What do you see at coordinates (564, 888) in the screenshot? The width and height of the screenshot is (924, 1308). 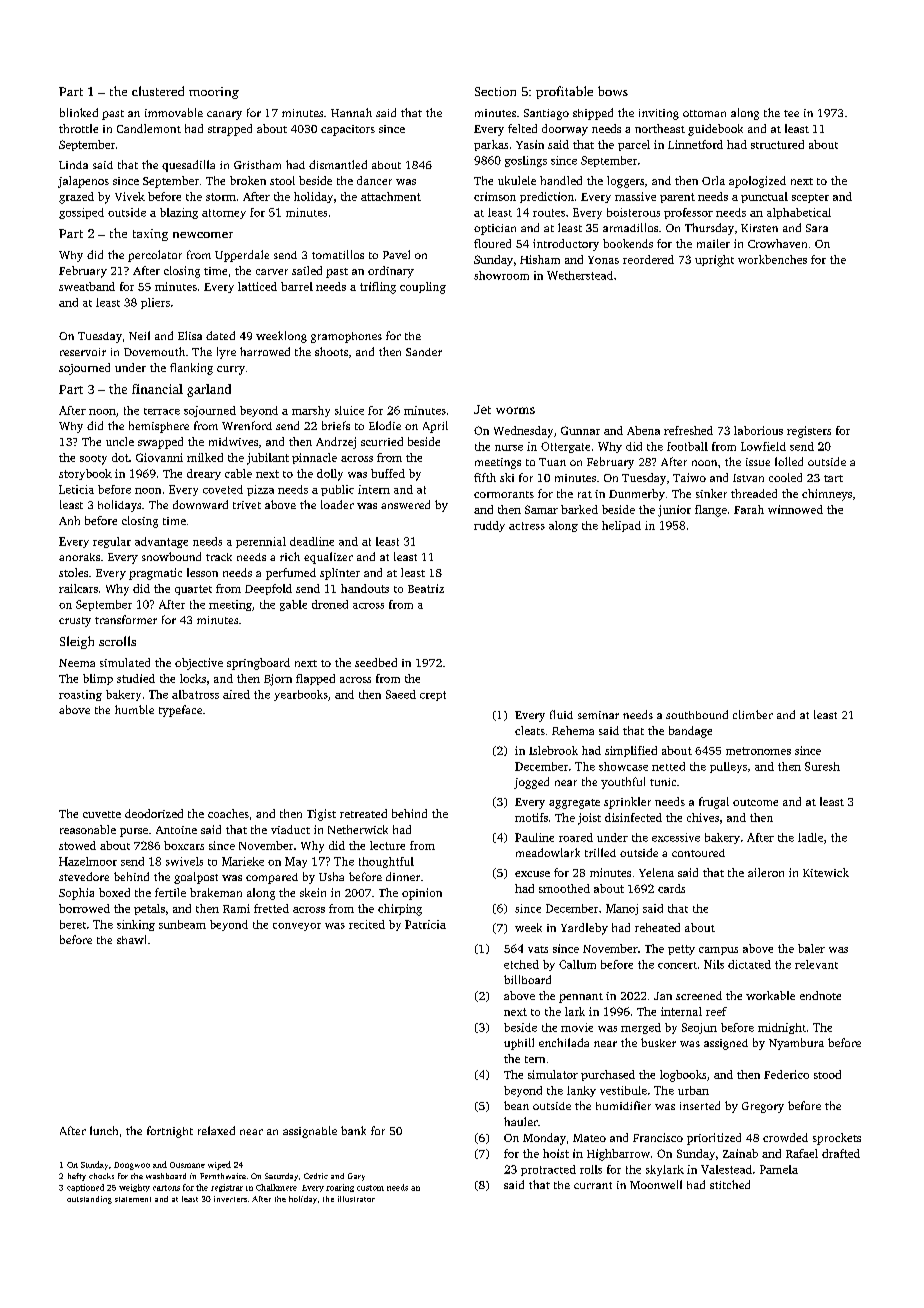 I see `smoothed` at bounding box center [564, 888].
